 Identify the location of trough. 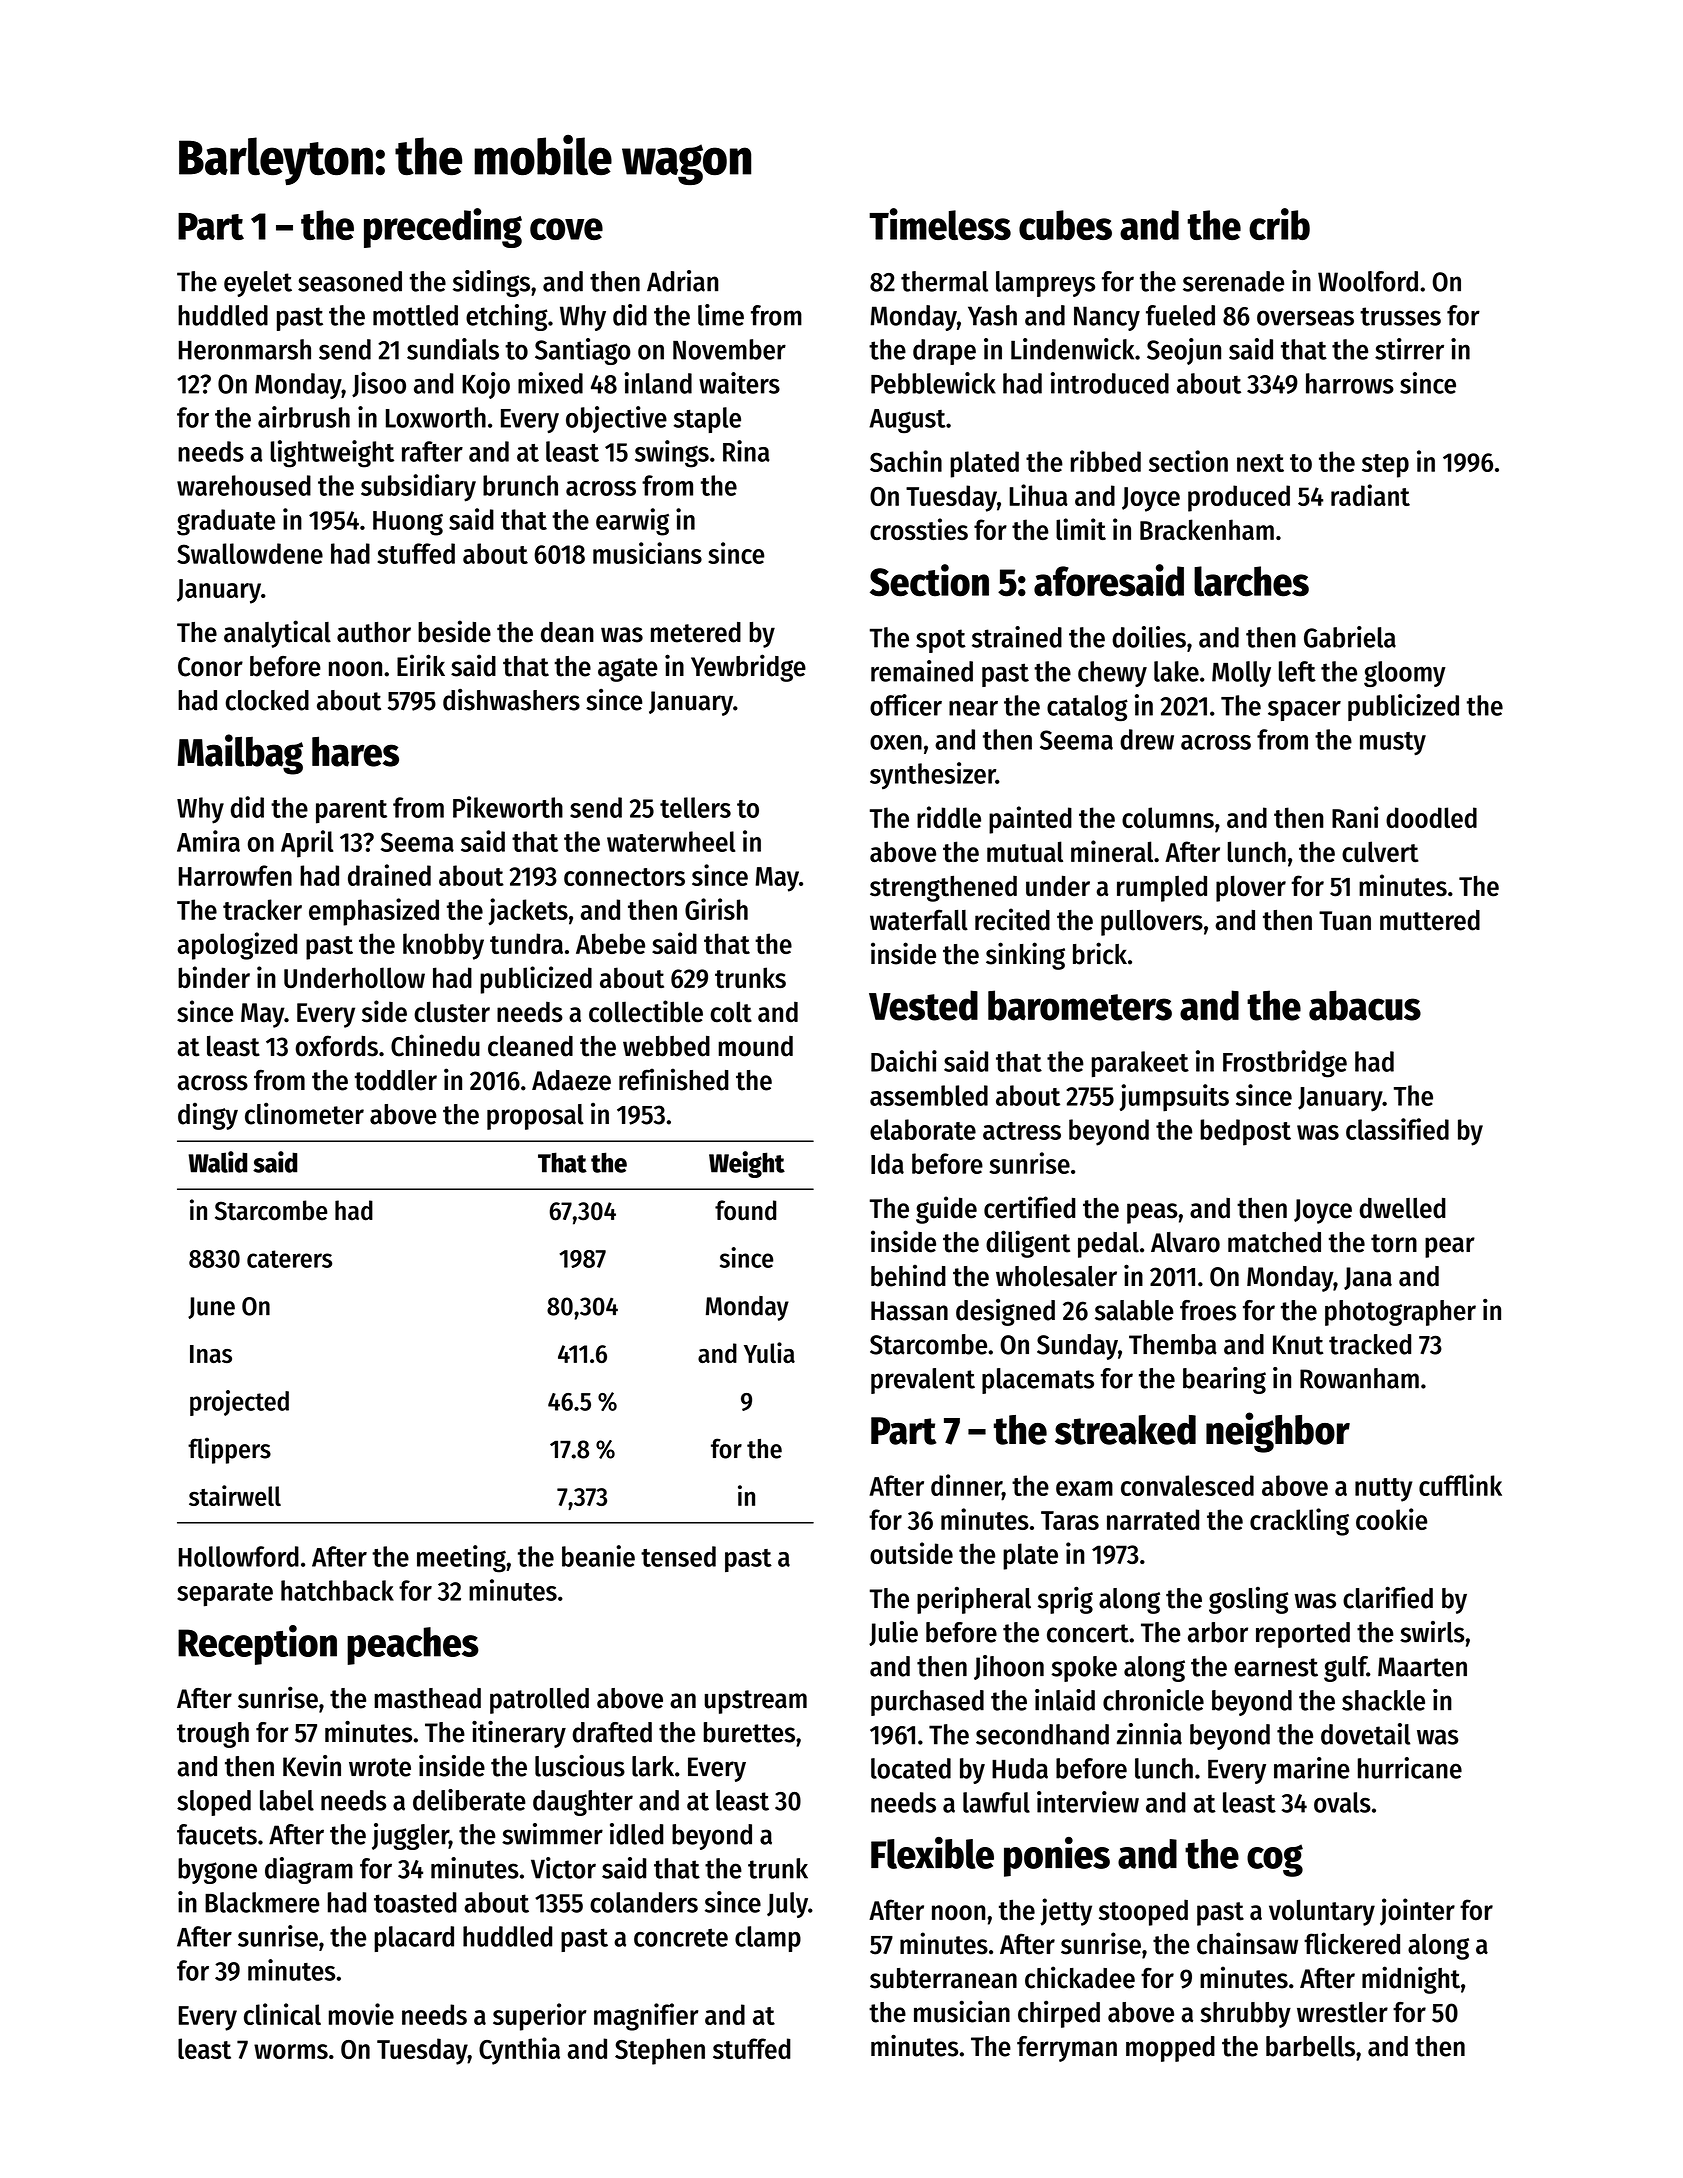
(213, 1735).
